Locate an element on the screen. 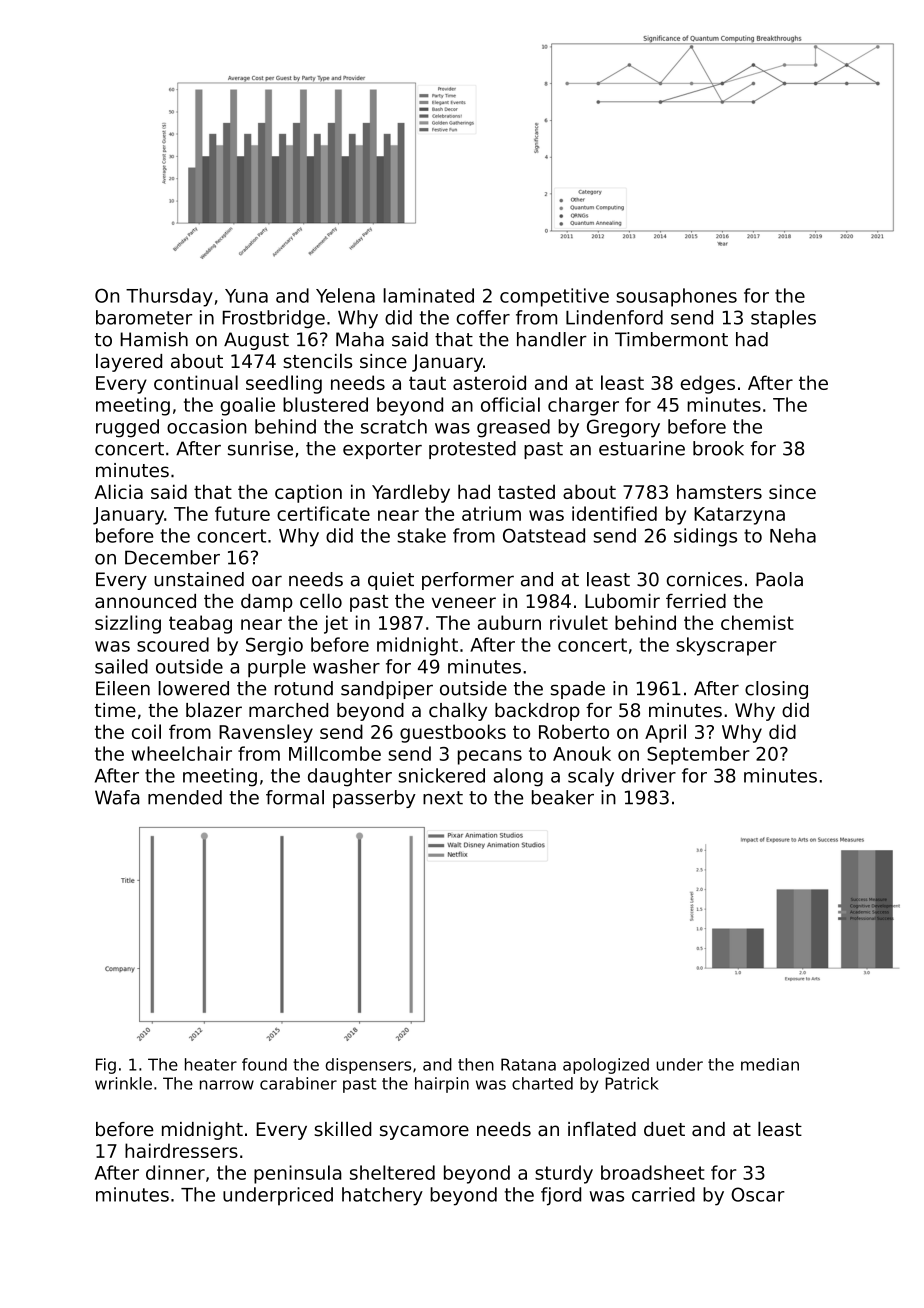 The image size is (924, 1308). damp is located at coordinates (267, 603).
